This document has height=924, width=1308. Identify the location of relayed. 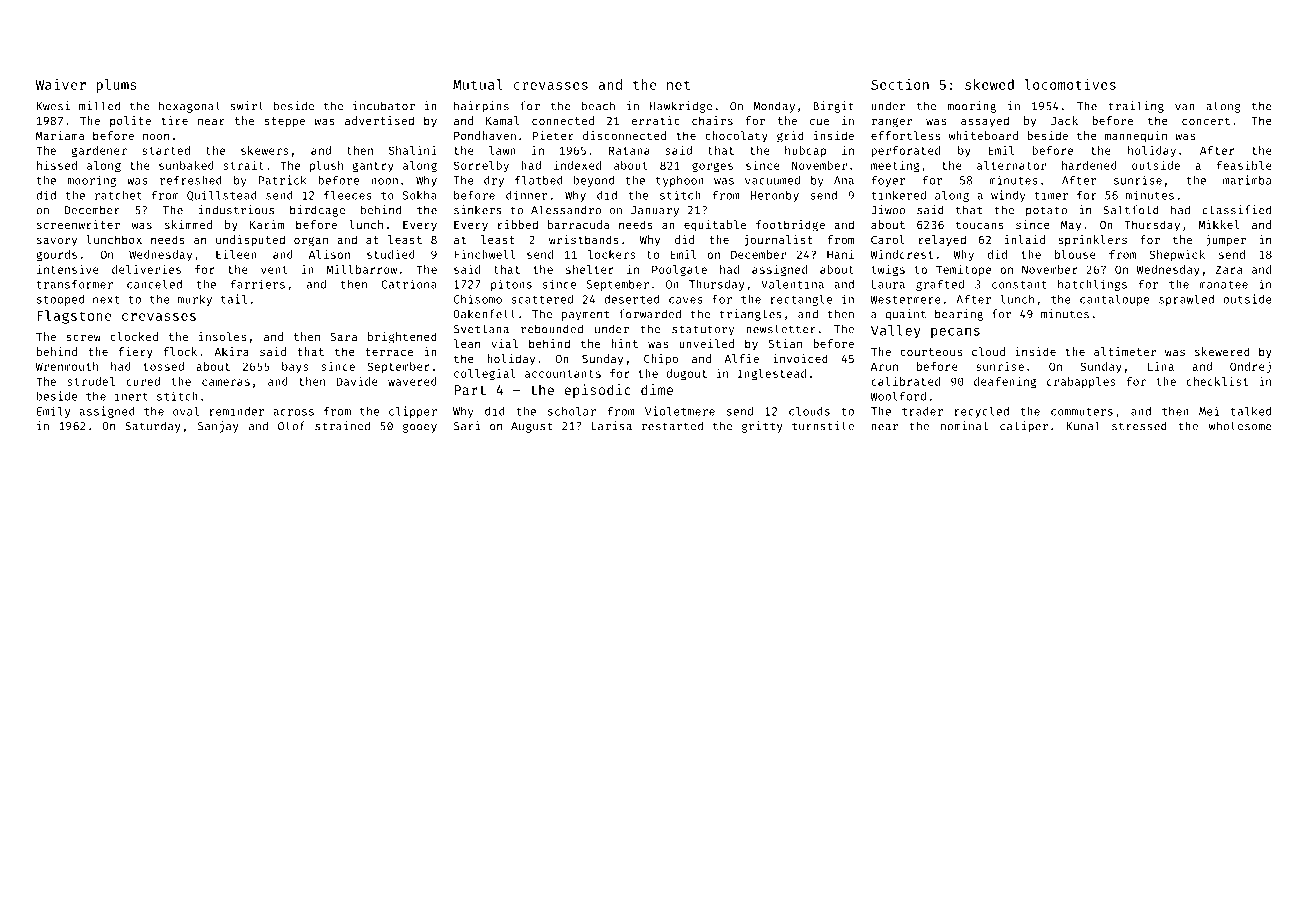
(942, 241).
